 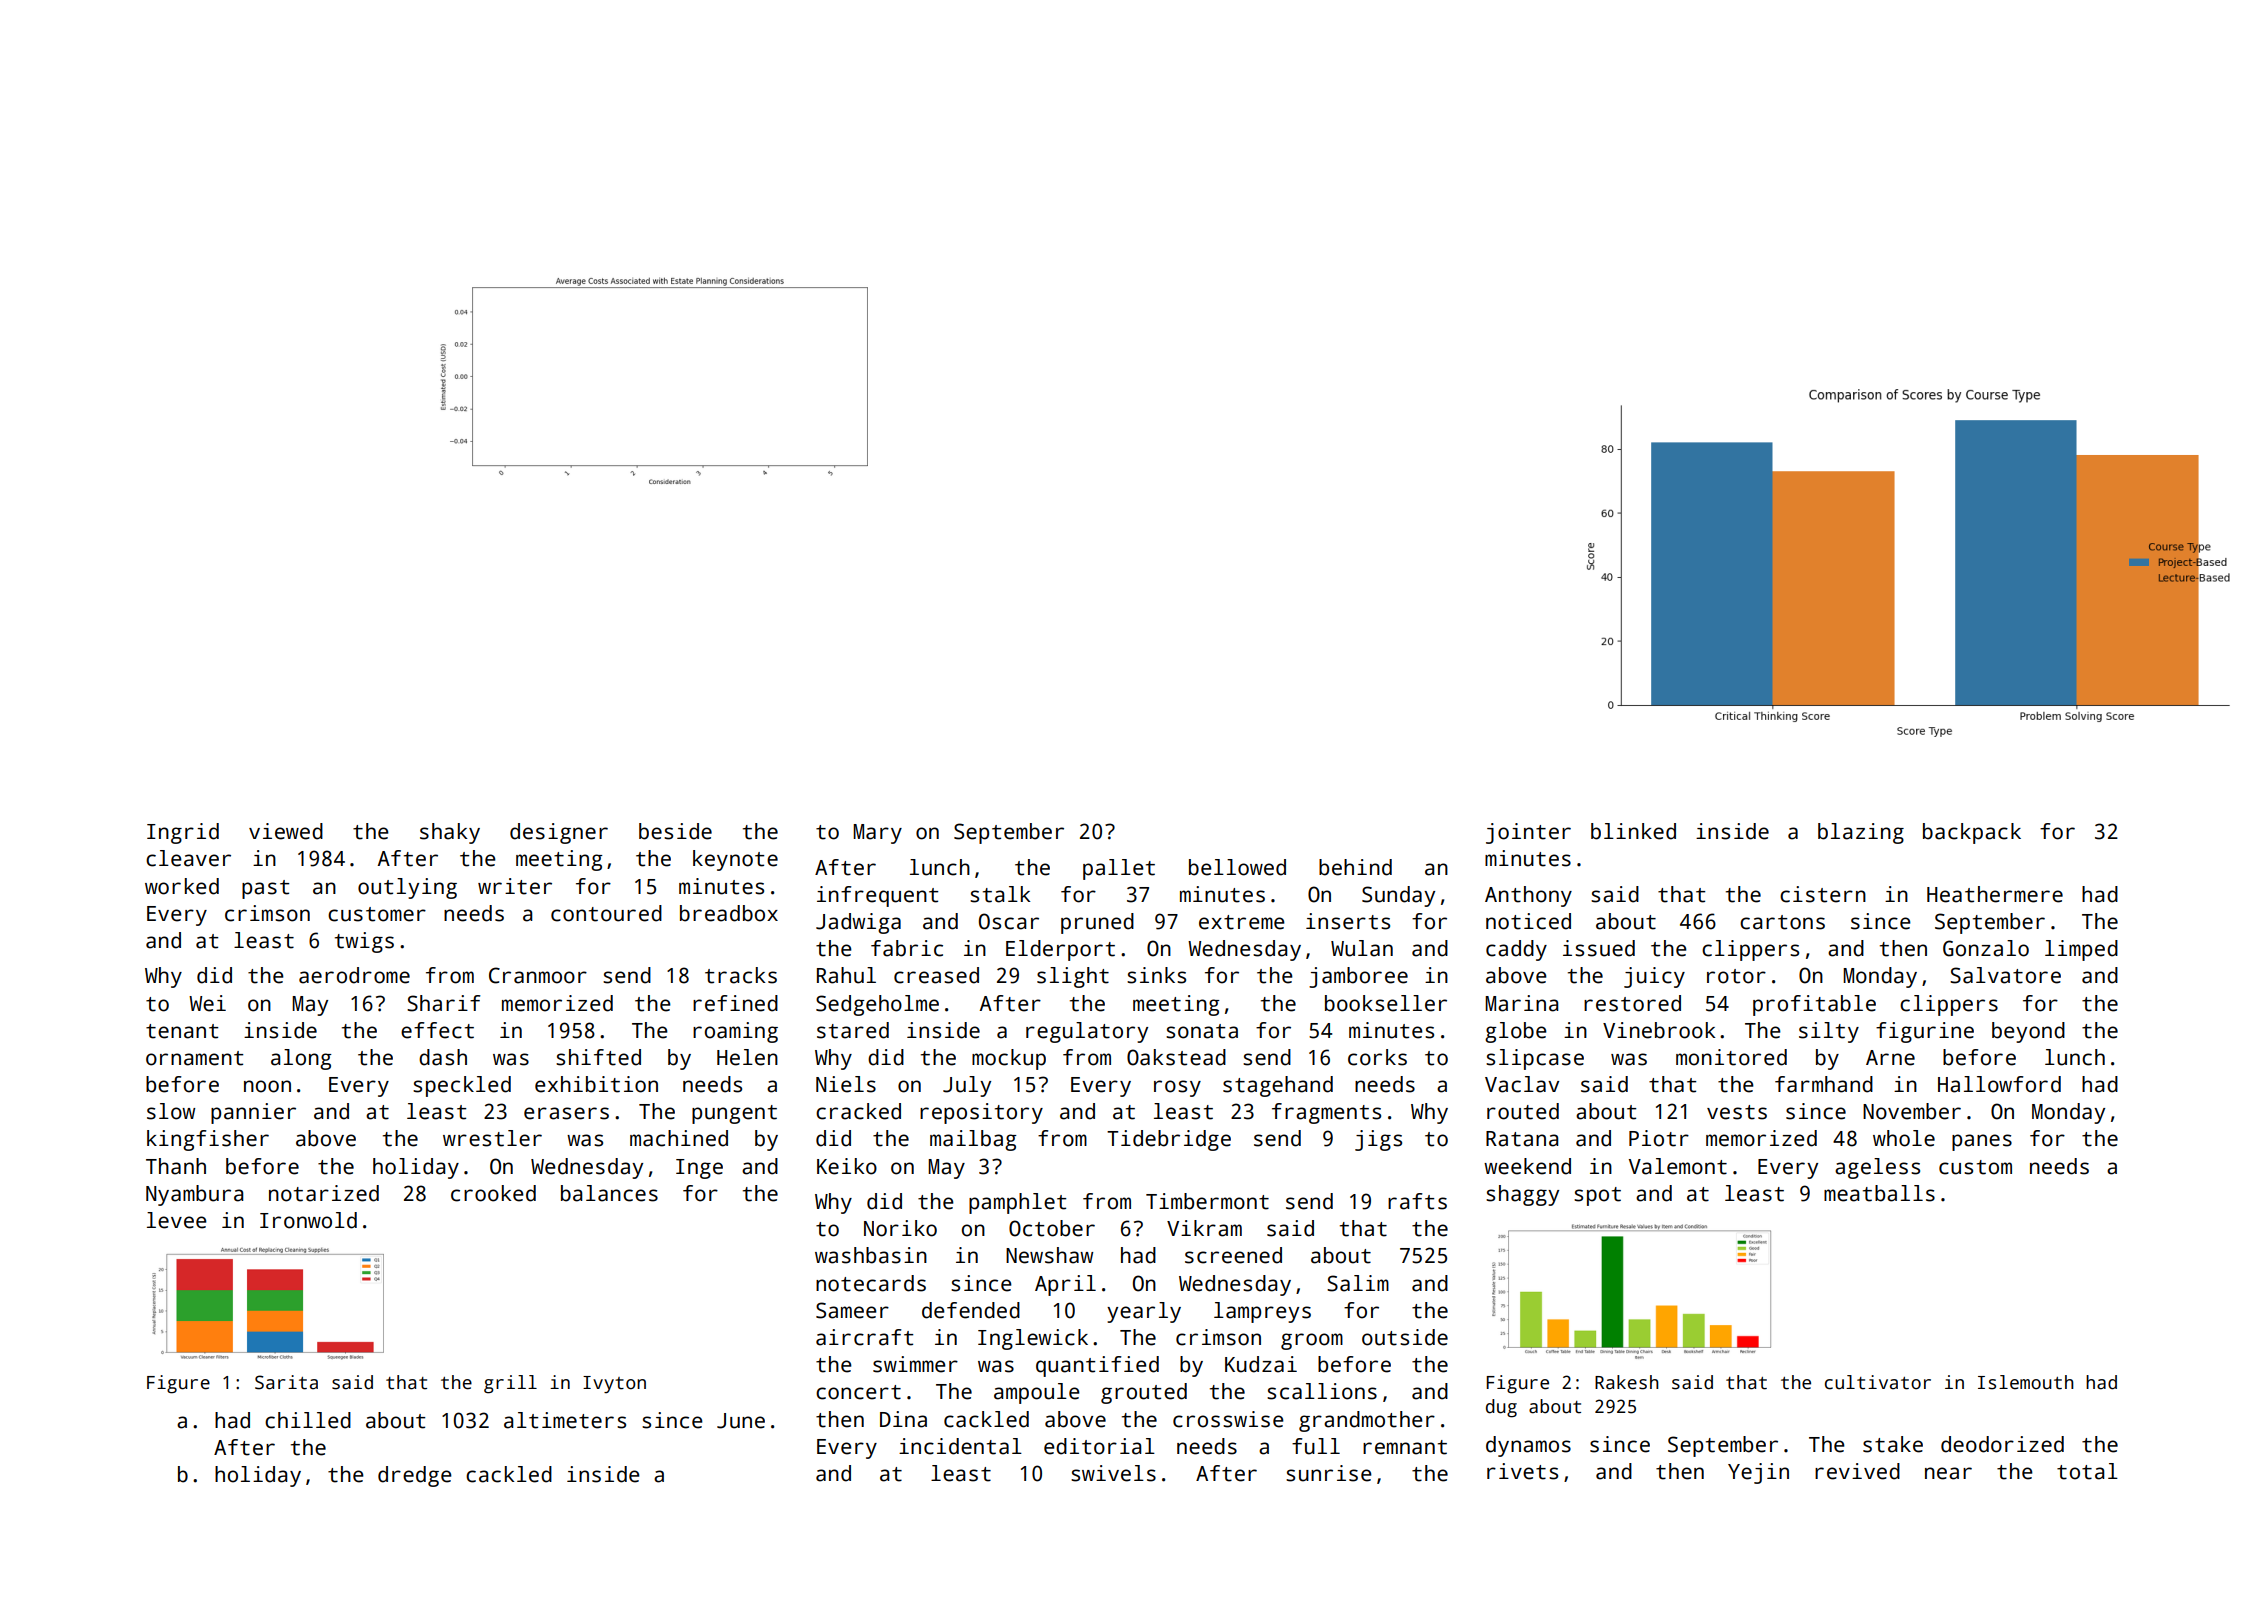 I want to click on shaky, so click(x=450, y=833).
